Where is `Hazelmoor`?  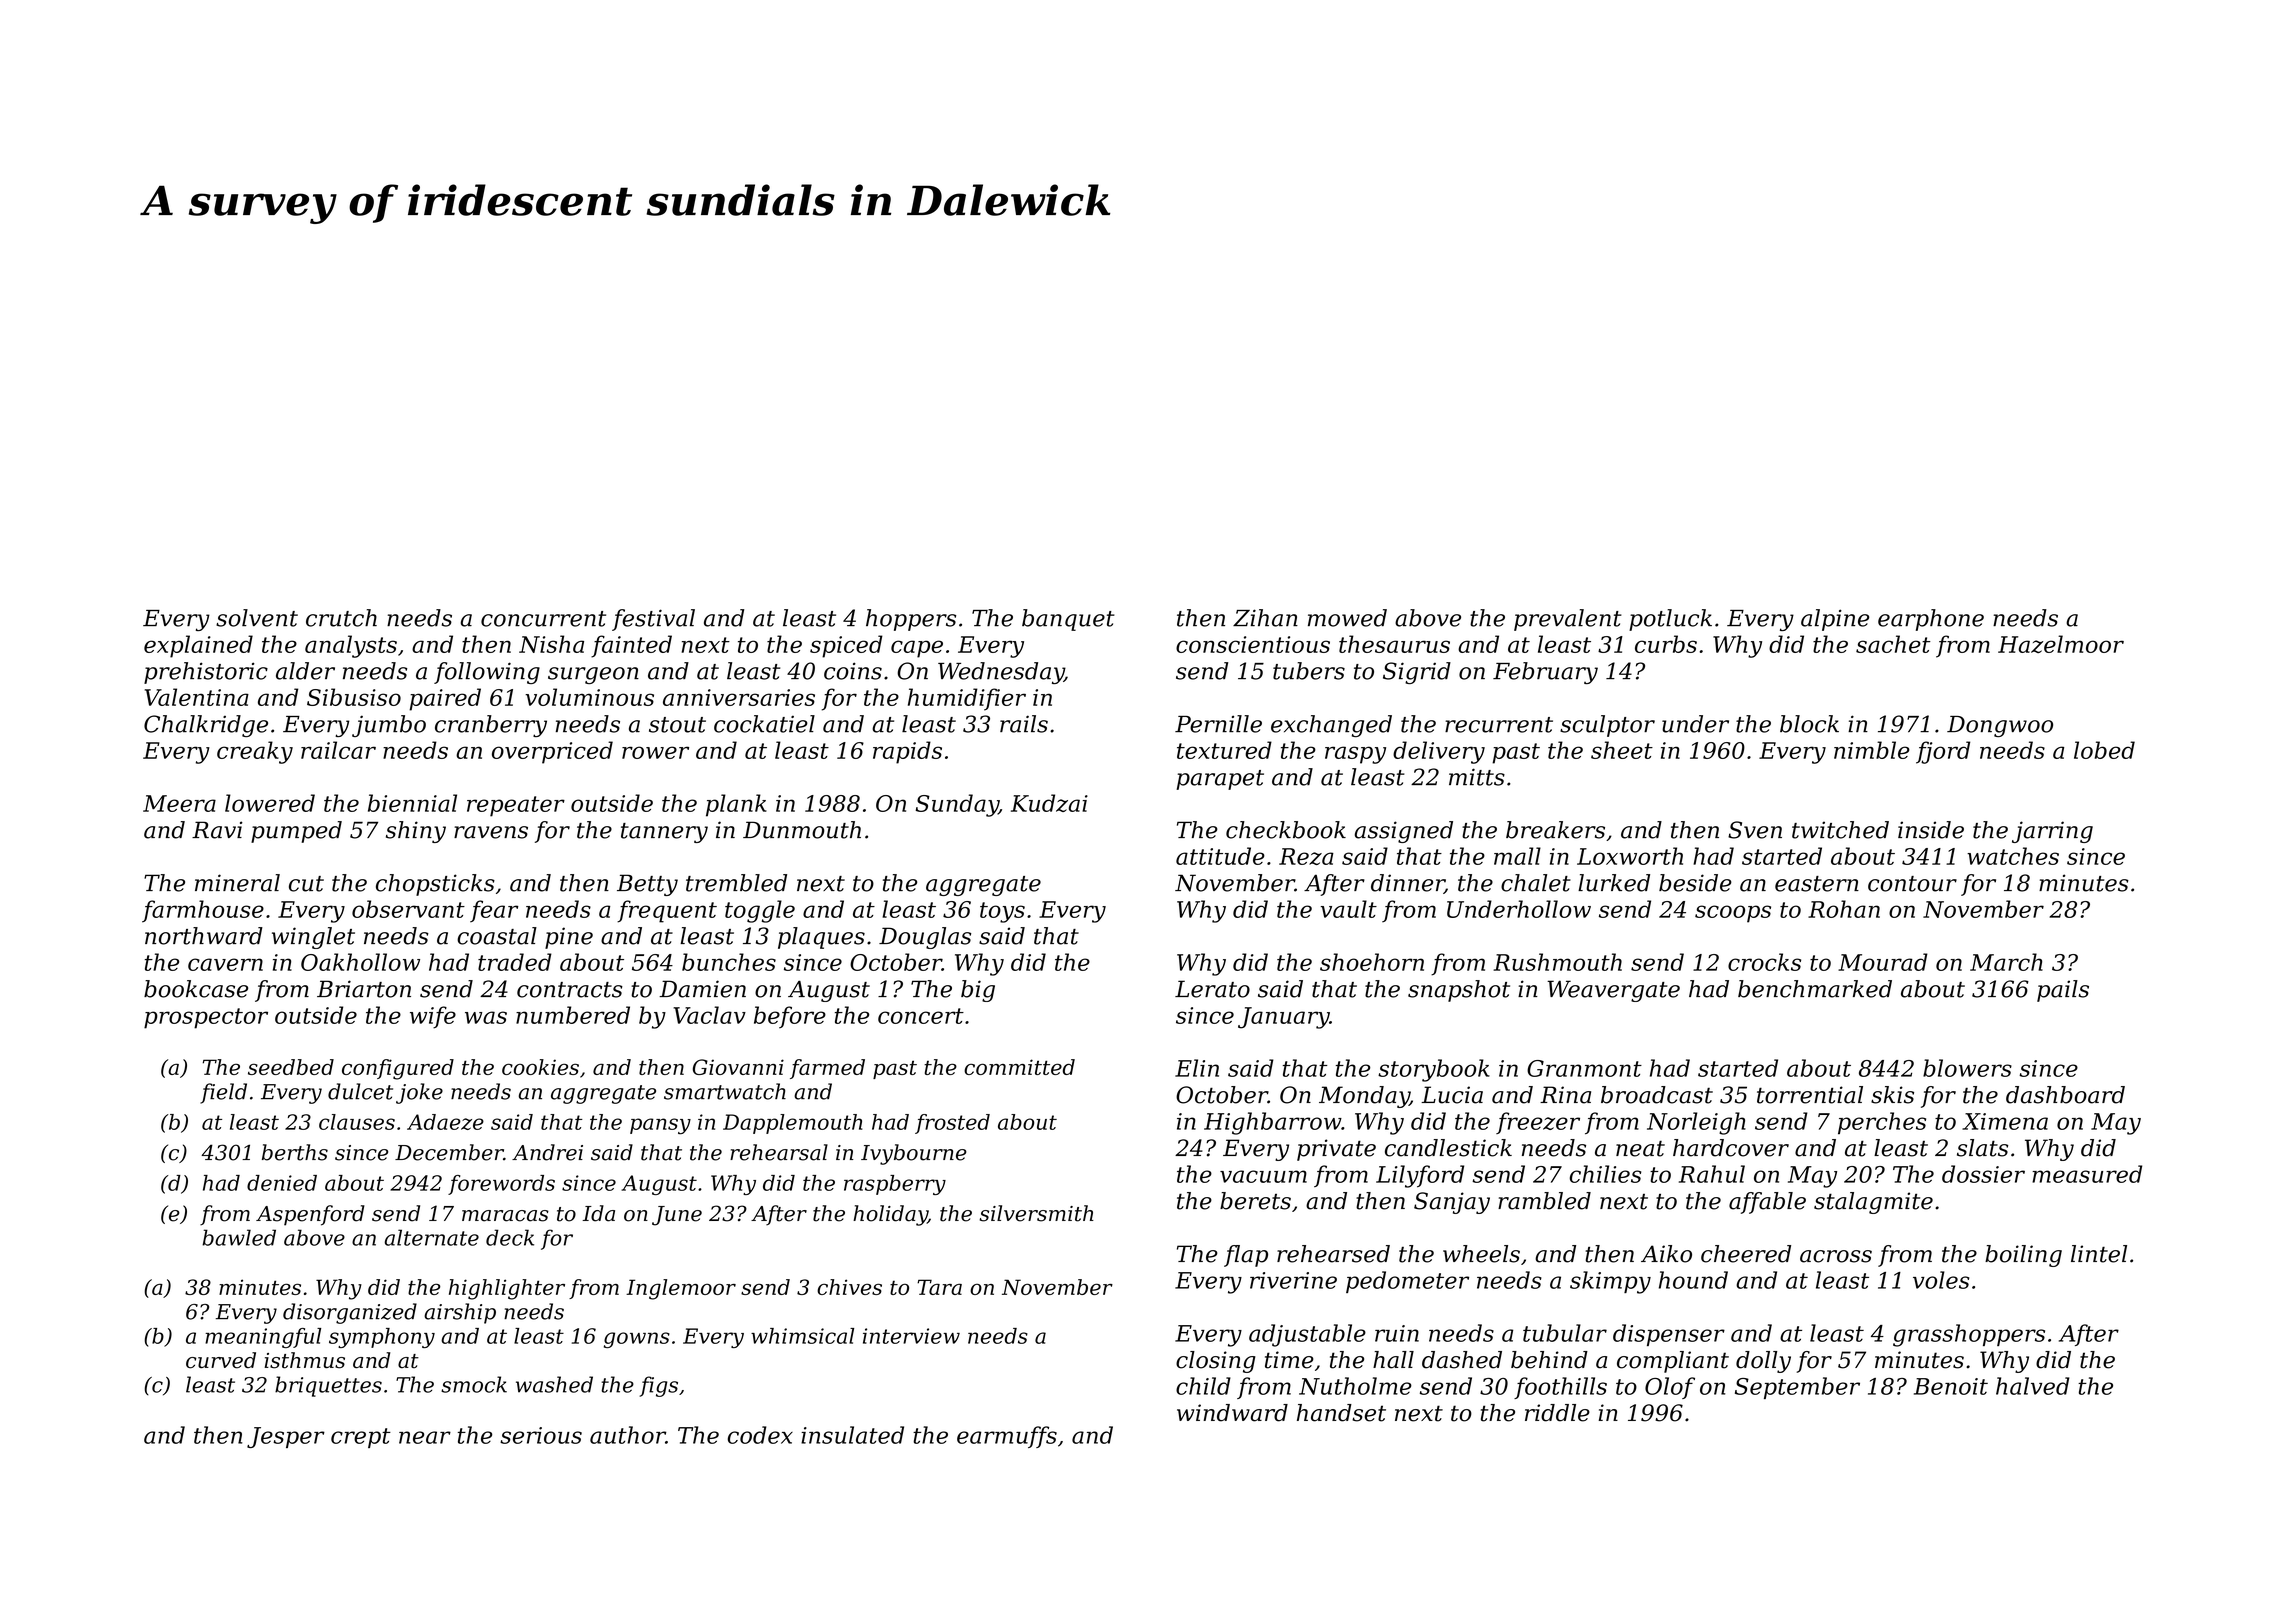
Hazelmoor is located at coordinates (2061, 644).
